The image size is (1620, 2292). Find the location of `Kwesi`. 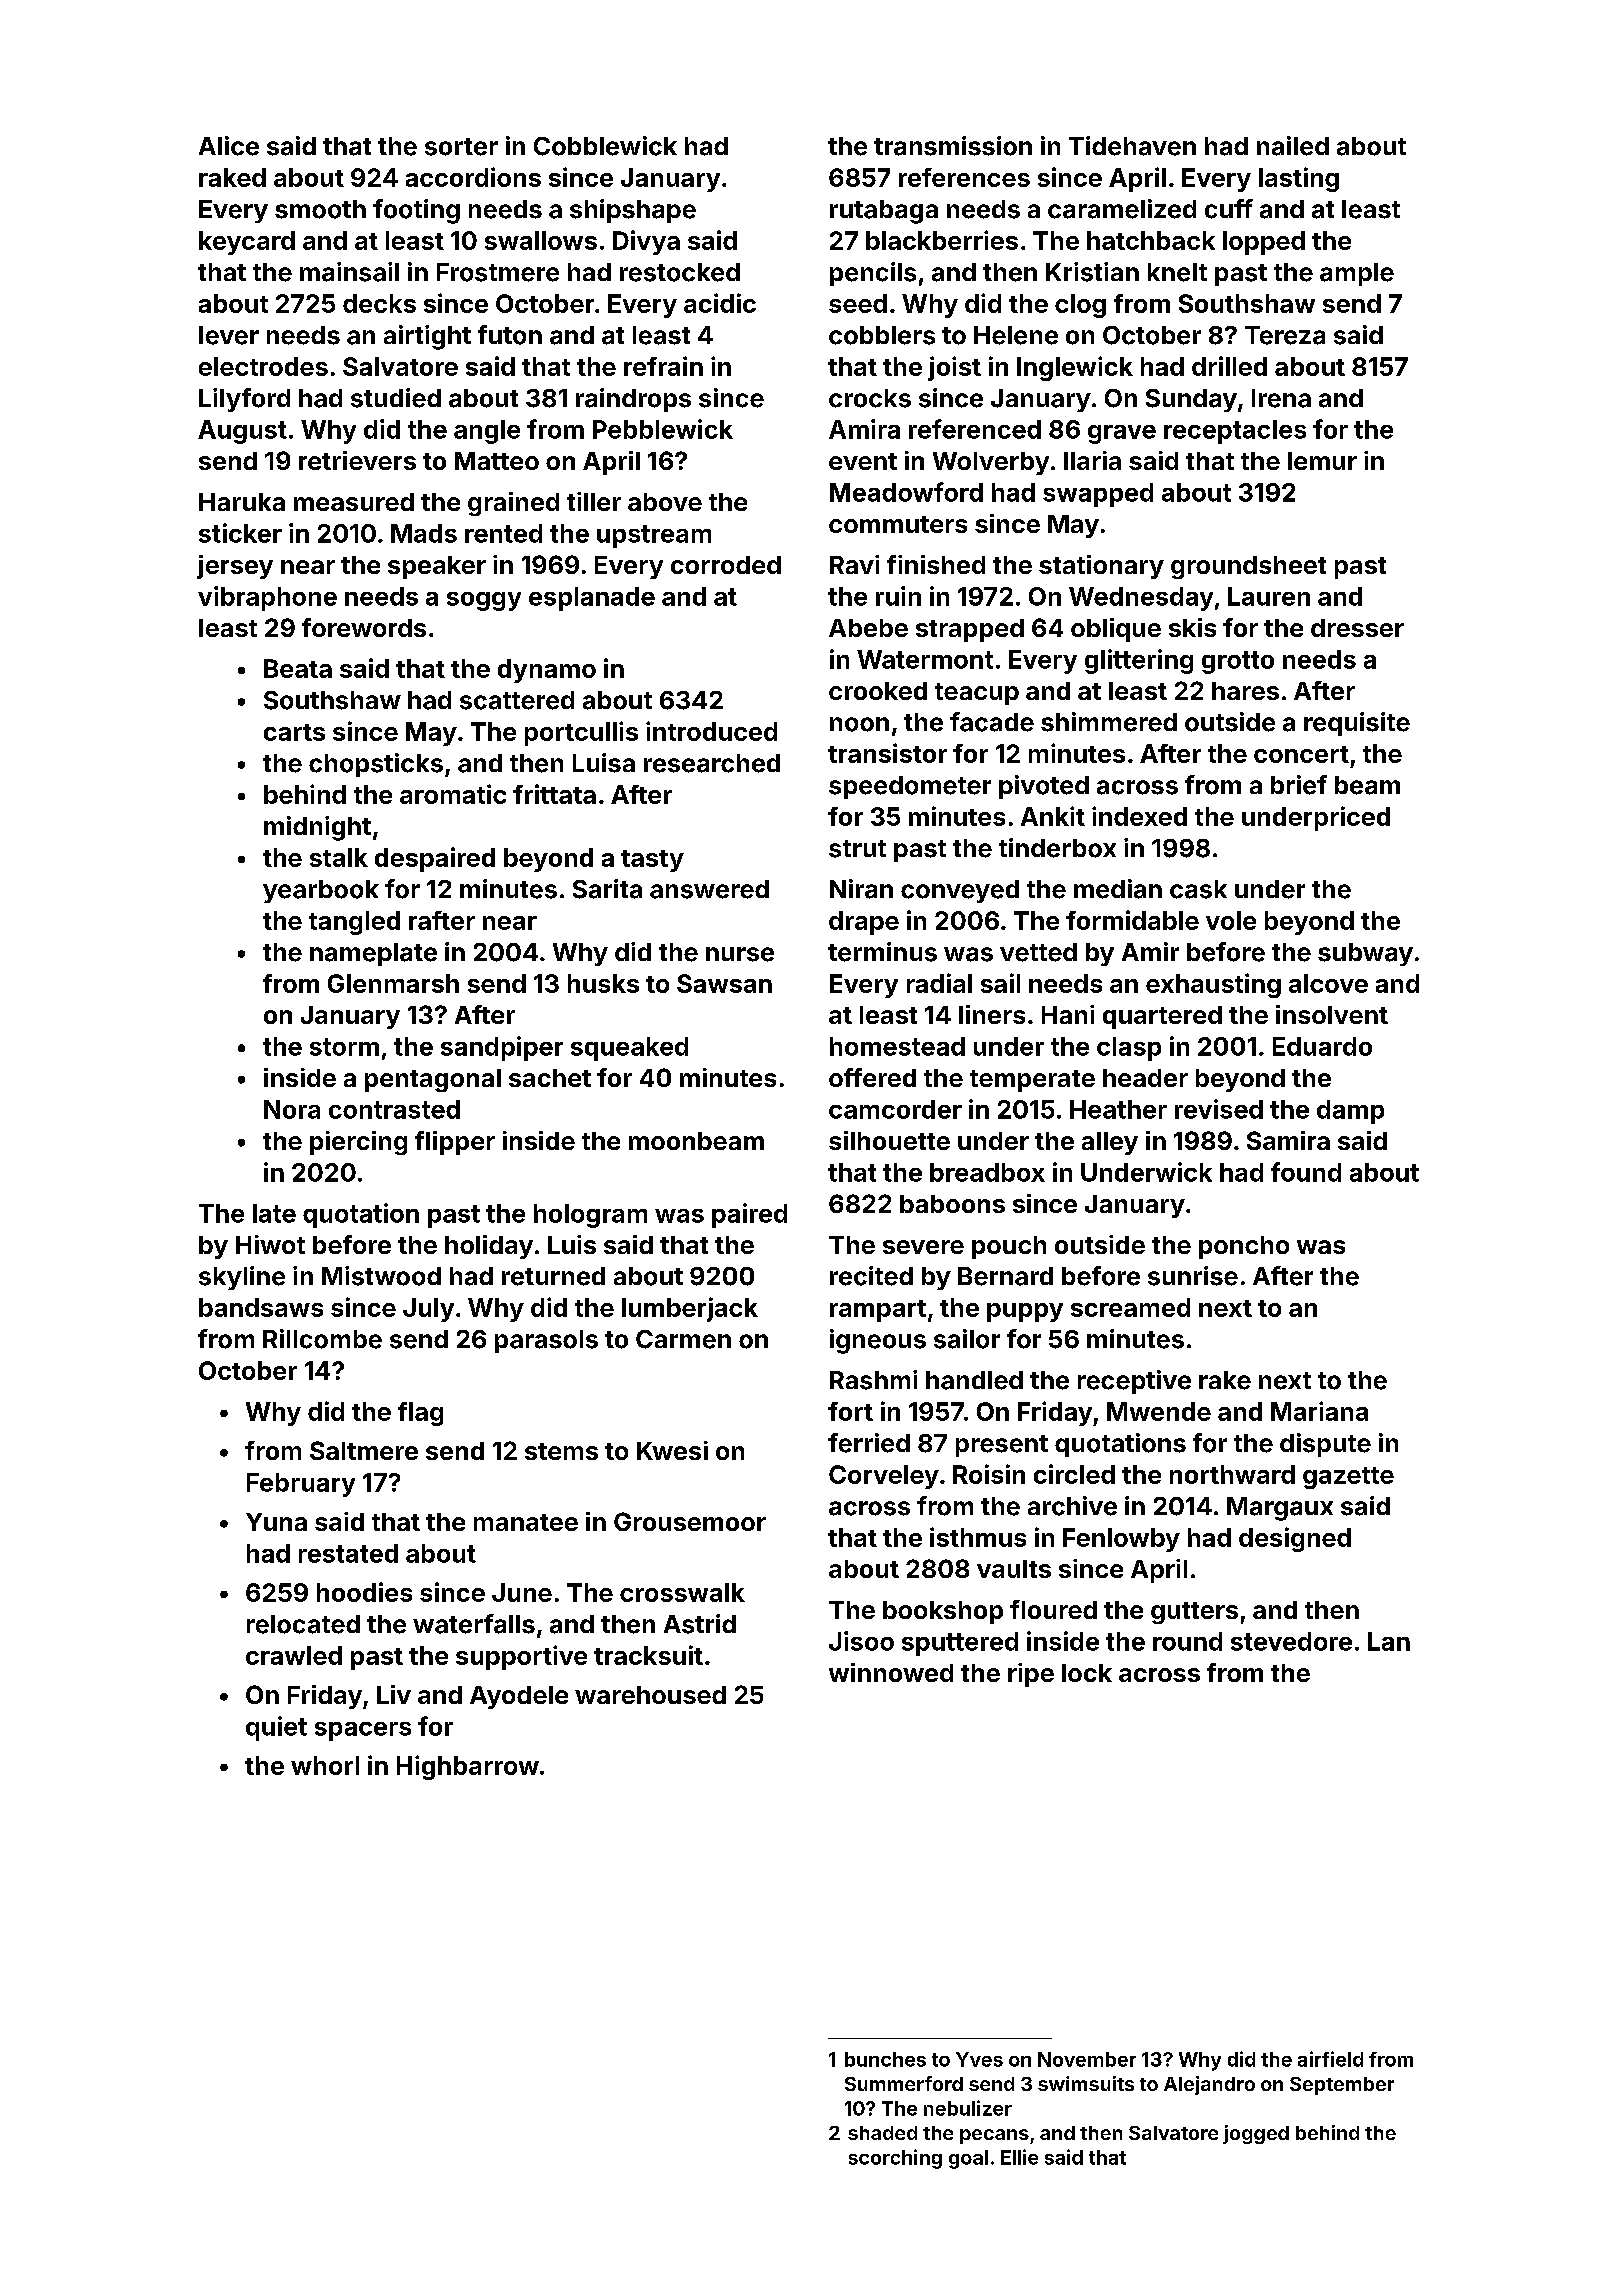

Kwesi is located at coordinates (672, 1450).
